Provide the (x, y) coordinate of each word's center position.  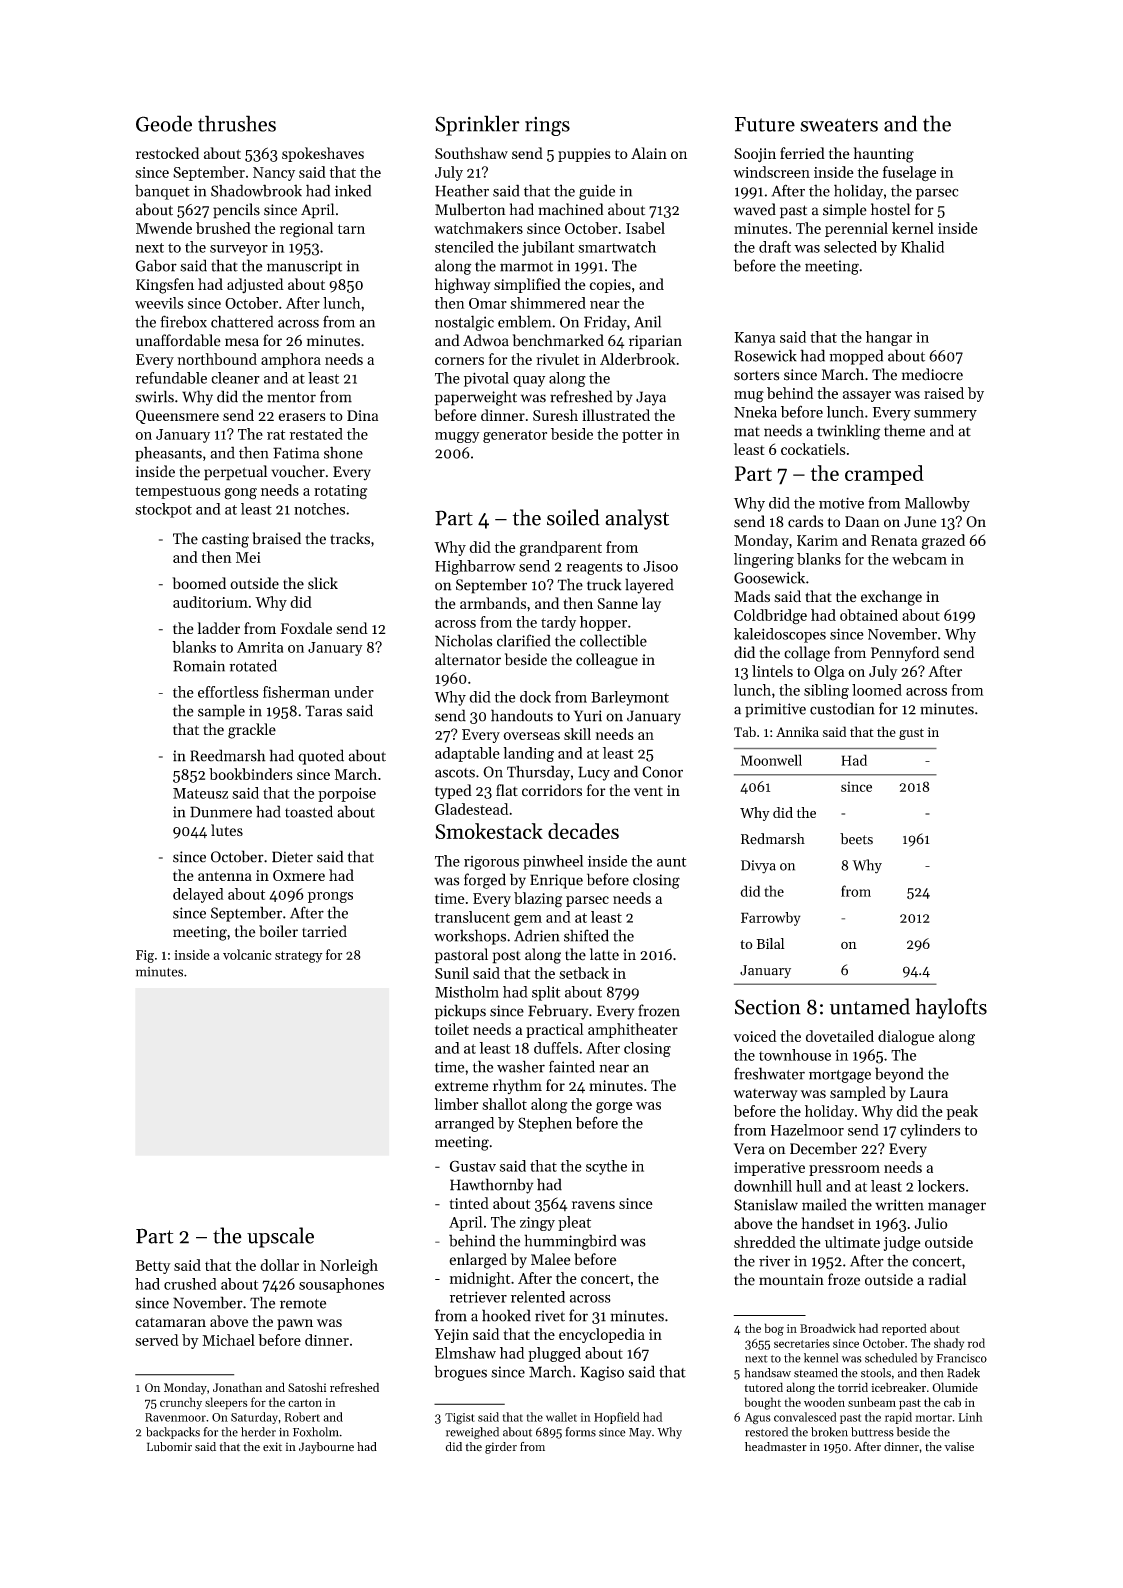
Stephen (545, 1124)
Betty (153, 1267)
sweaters (839, 125)
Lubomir (169, 1447)
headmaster (776, 1447)
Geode (164, 123)
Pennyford (905, 654)
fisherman (296, 692)
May (640, 1433)
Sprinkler (477, 125)
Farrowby (771, 919)
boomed (199, 583)
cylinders (930, 1131)
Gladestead (471, 809)
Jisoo (660, 566)
